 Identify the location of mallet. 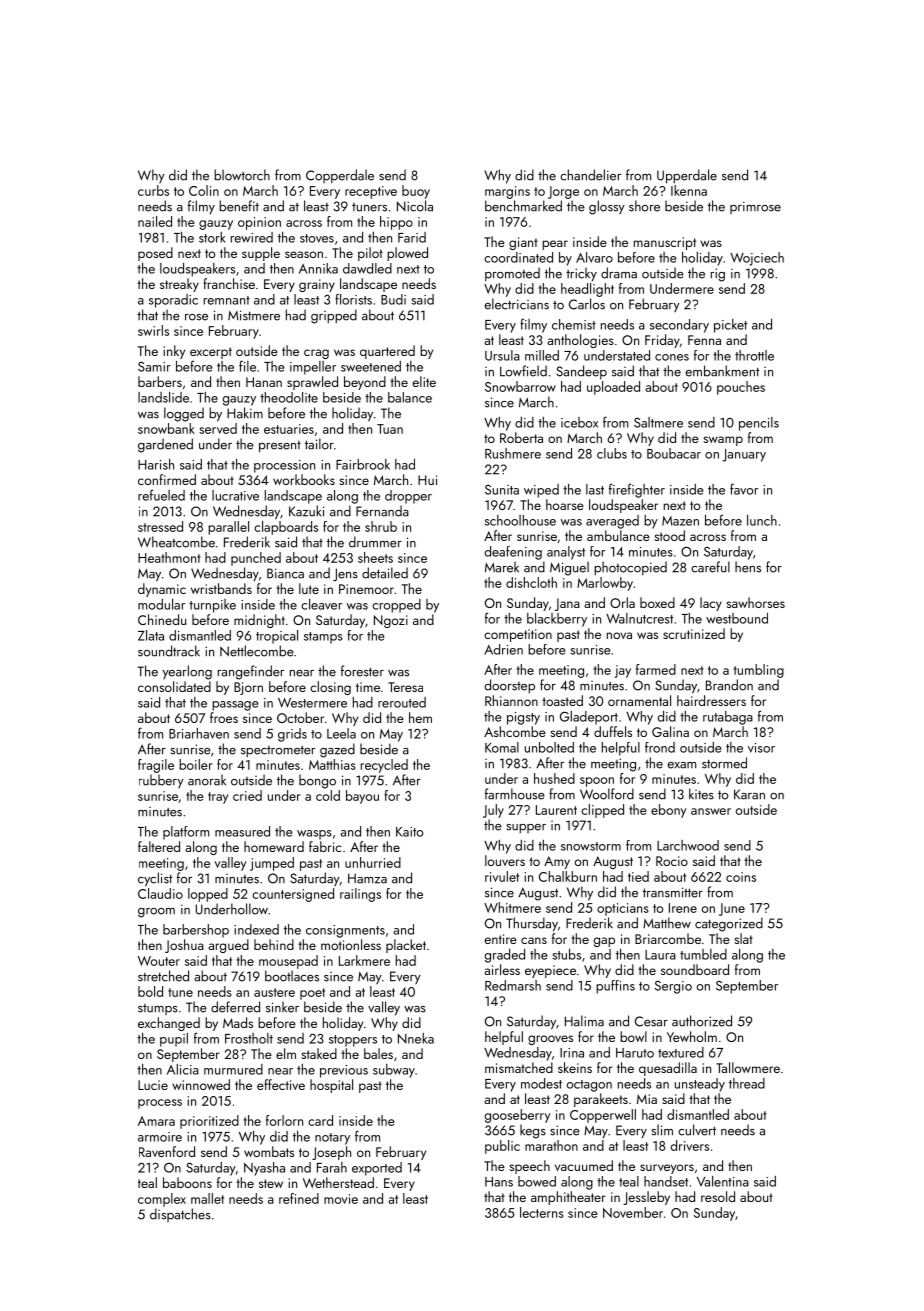
(207, 1198).
